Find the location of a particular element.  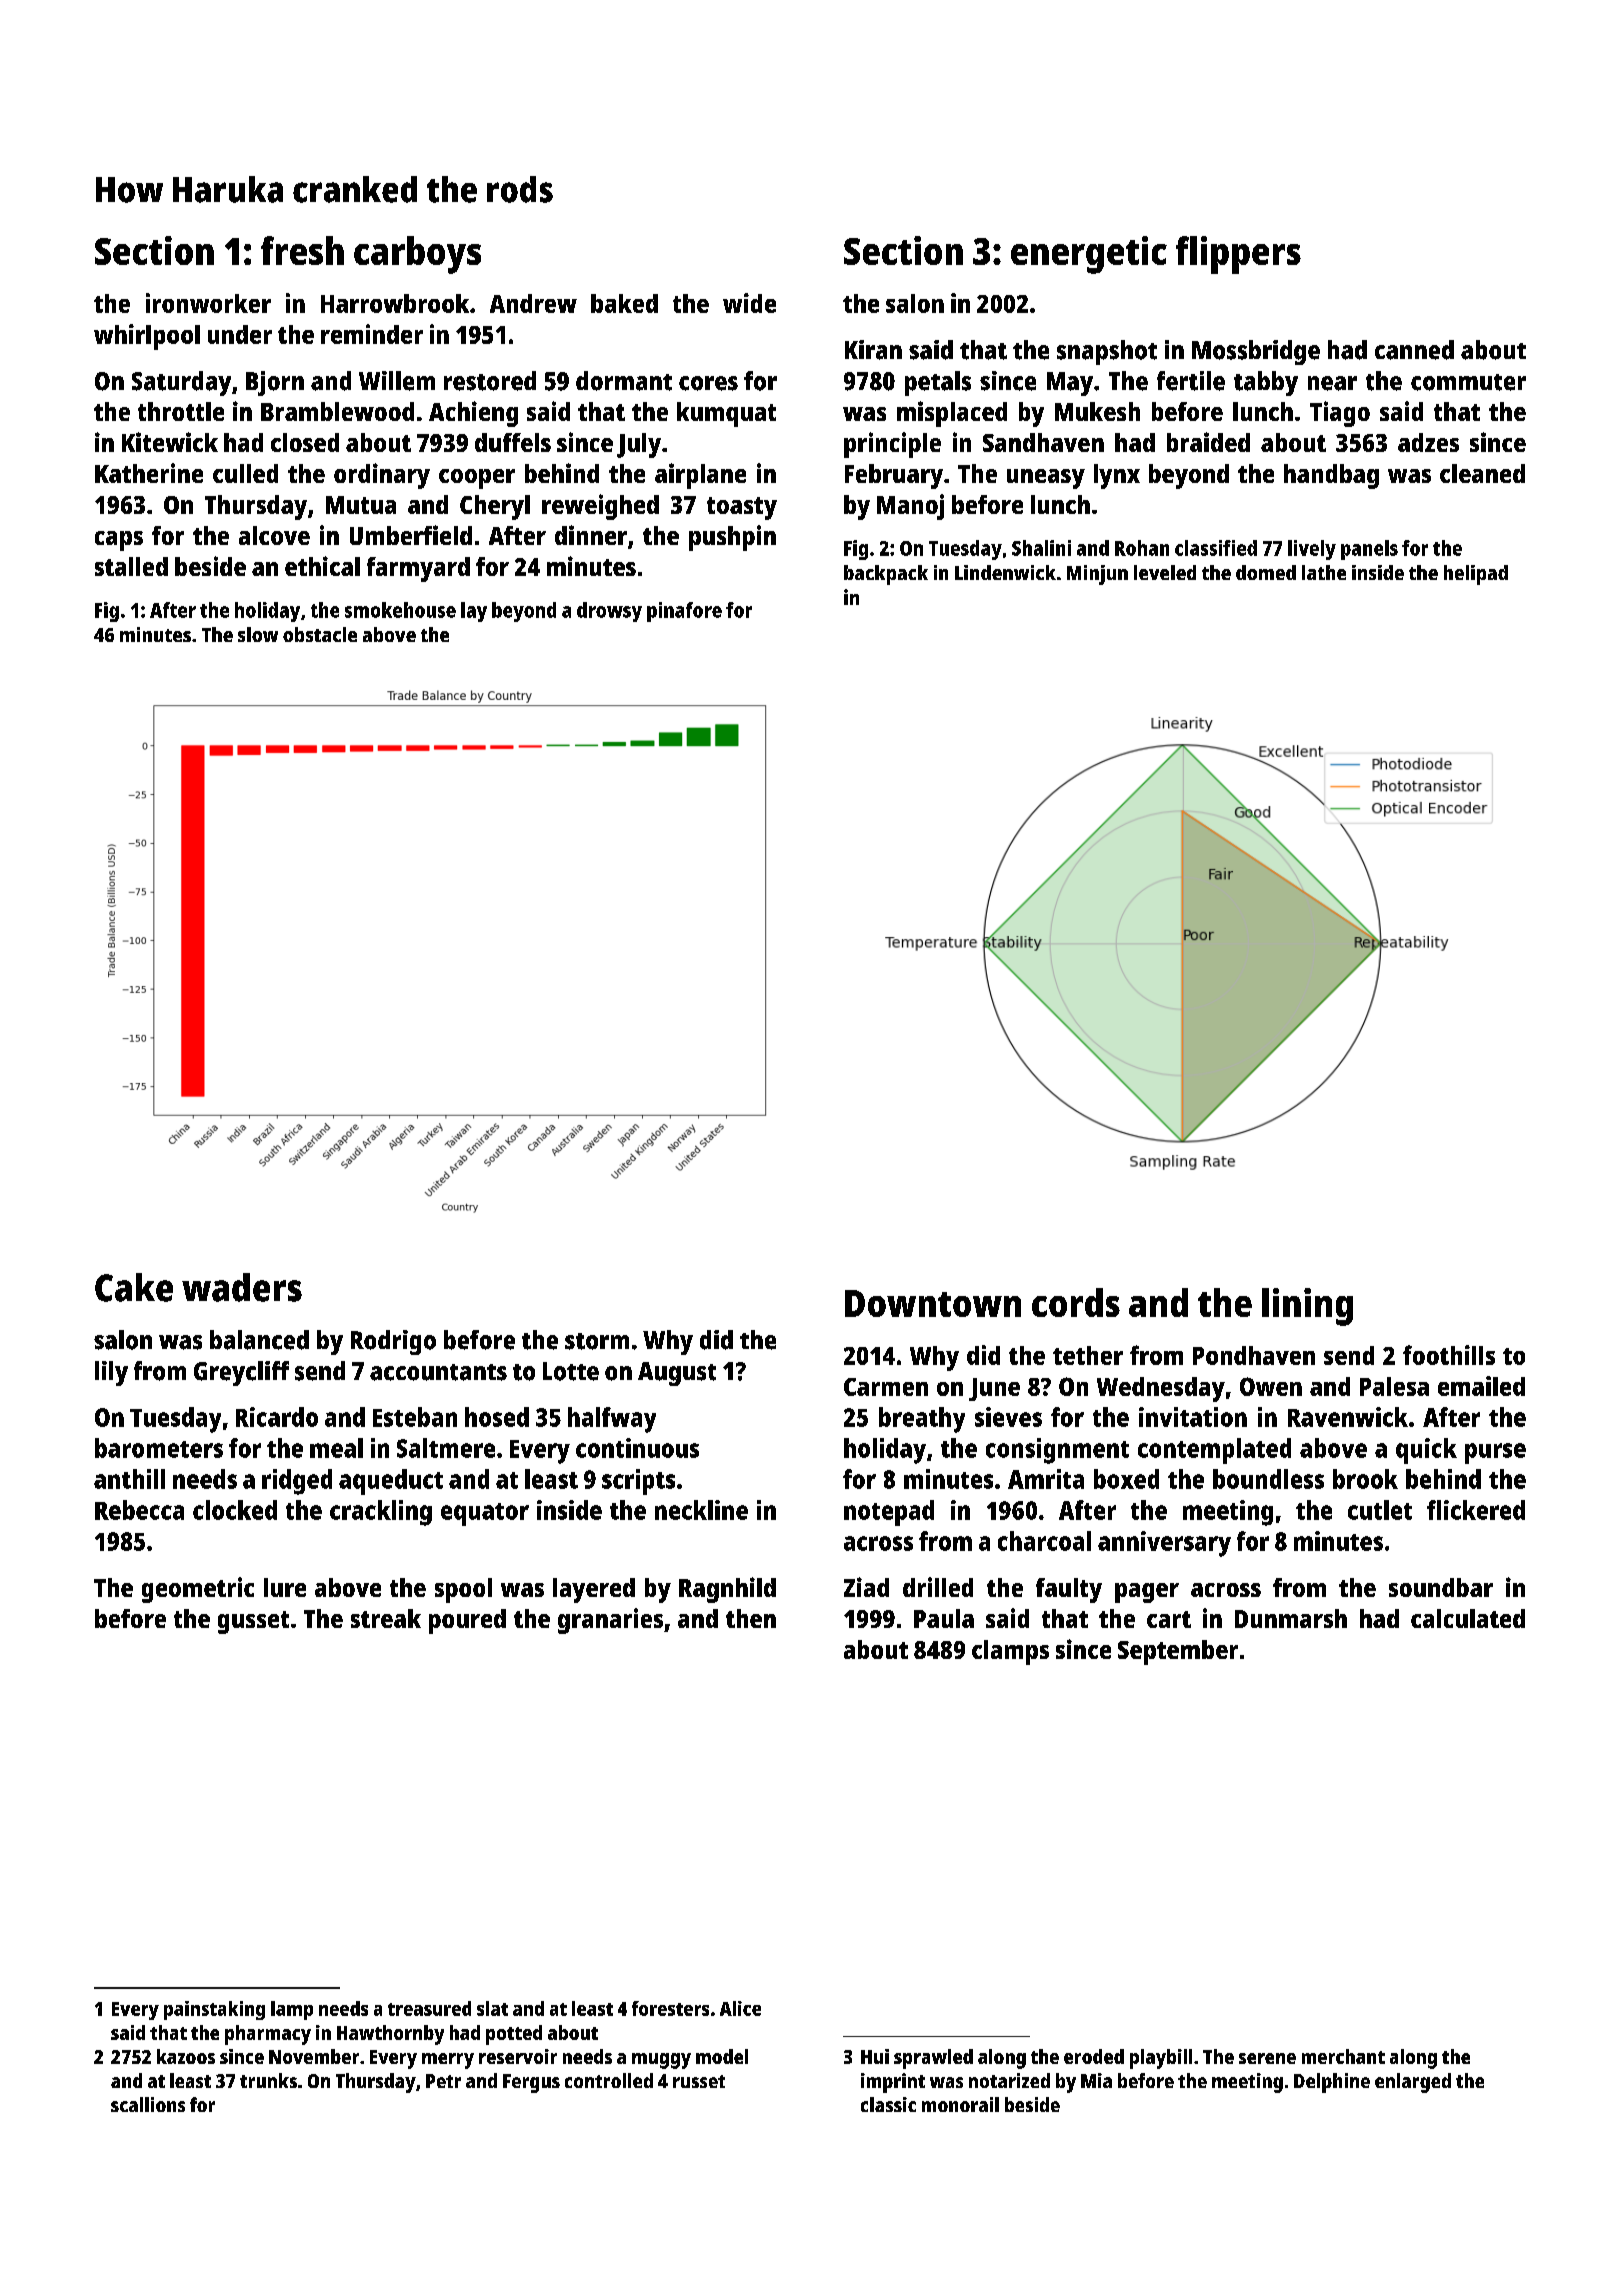

slow is located at coordinates (258, 634).
